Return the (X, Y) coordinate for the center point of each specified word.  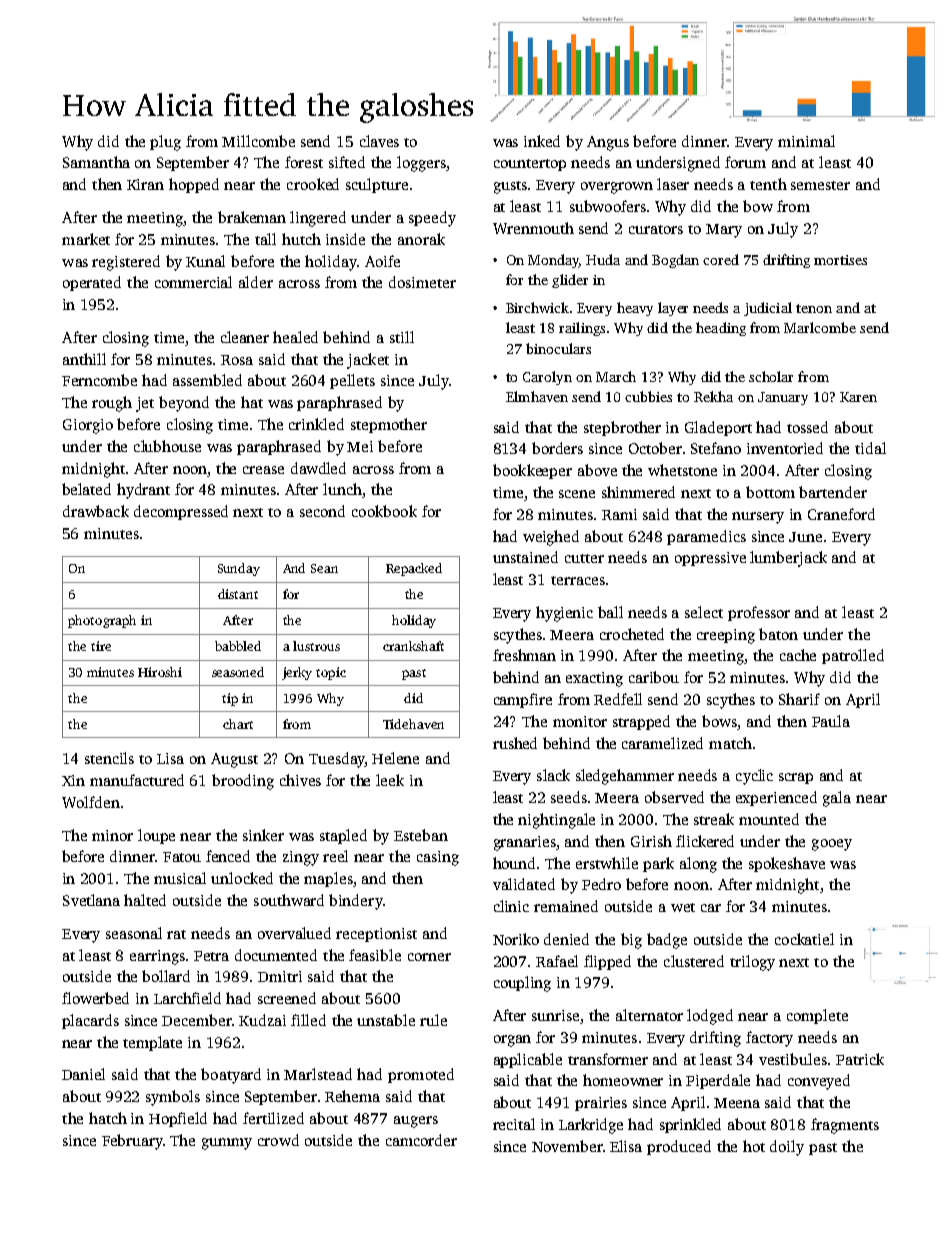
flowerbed (95, 998)
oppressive (710, 559)
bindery (356, 902)
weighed (551, 538)
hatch (108, 1118)
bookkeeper (532, 471)
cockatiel (804, 939)
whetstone (682, 470)
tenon (814, 308)
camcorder (421, 1140)
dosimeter (422, 282)
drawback (96, 511)
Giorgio (88, 426)
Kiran (145, 184)
